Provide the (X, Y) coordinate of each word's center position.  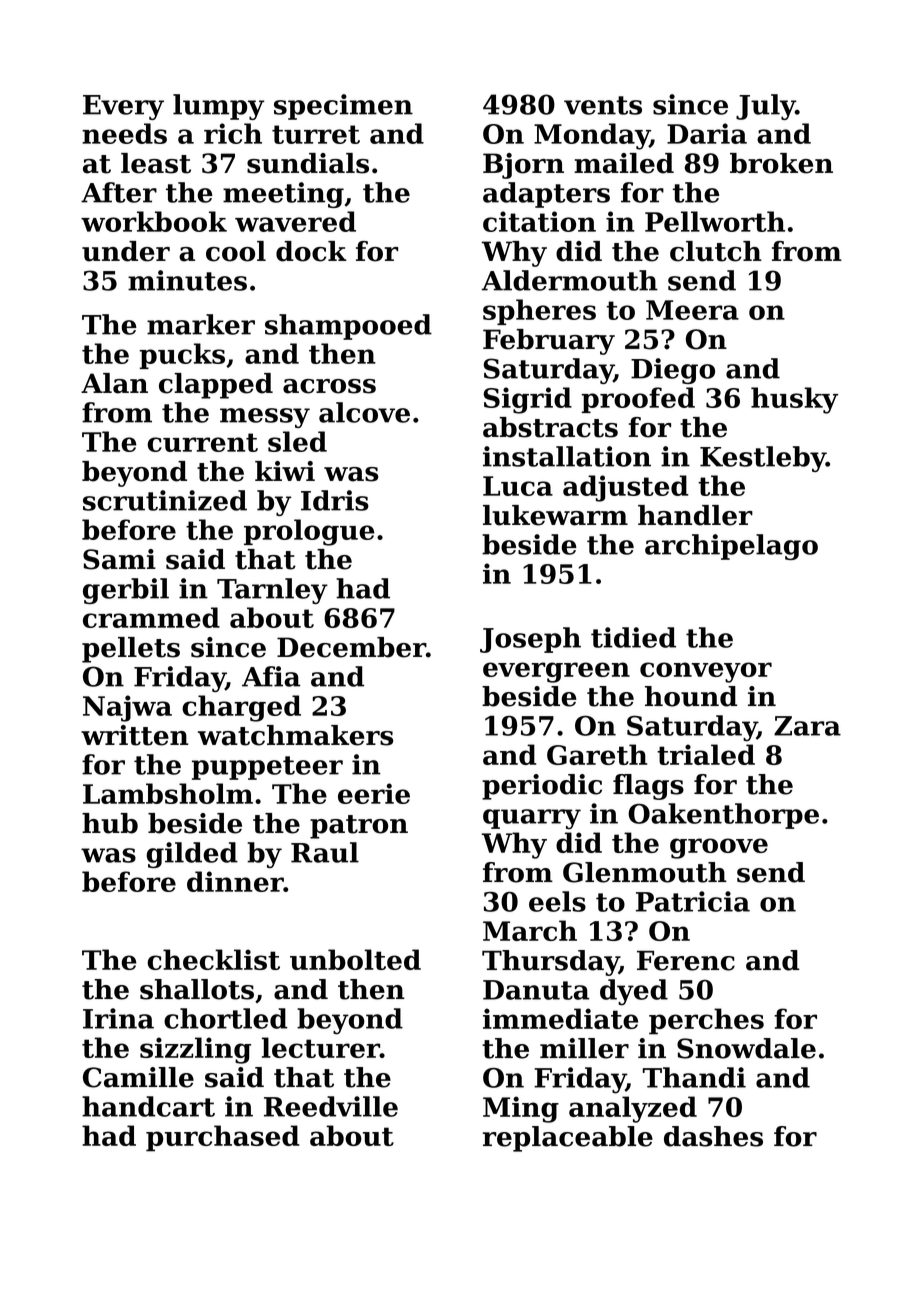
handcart (148, 1106)
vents (603, 105)
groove (719, 848)
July (765, 107)
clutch (716, 251)
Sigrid (528, 400)
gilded (192, 855)
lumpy (219, 107)
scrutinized (165, 500)
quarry (532, 819)
